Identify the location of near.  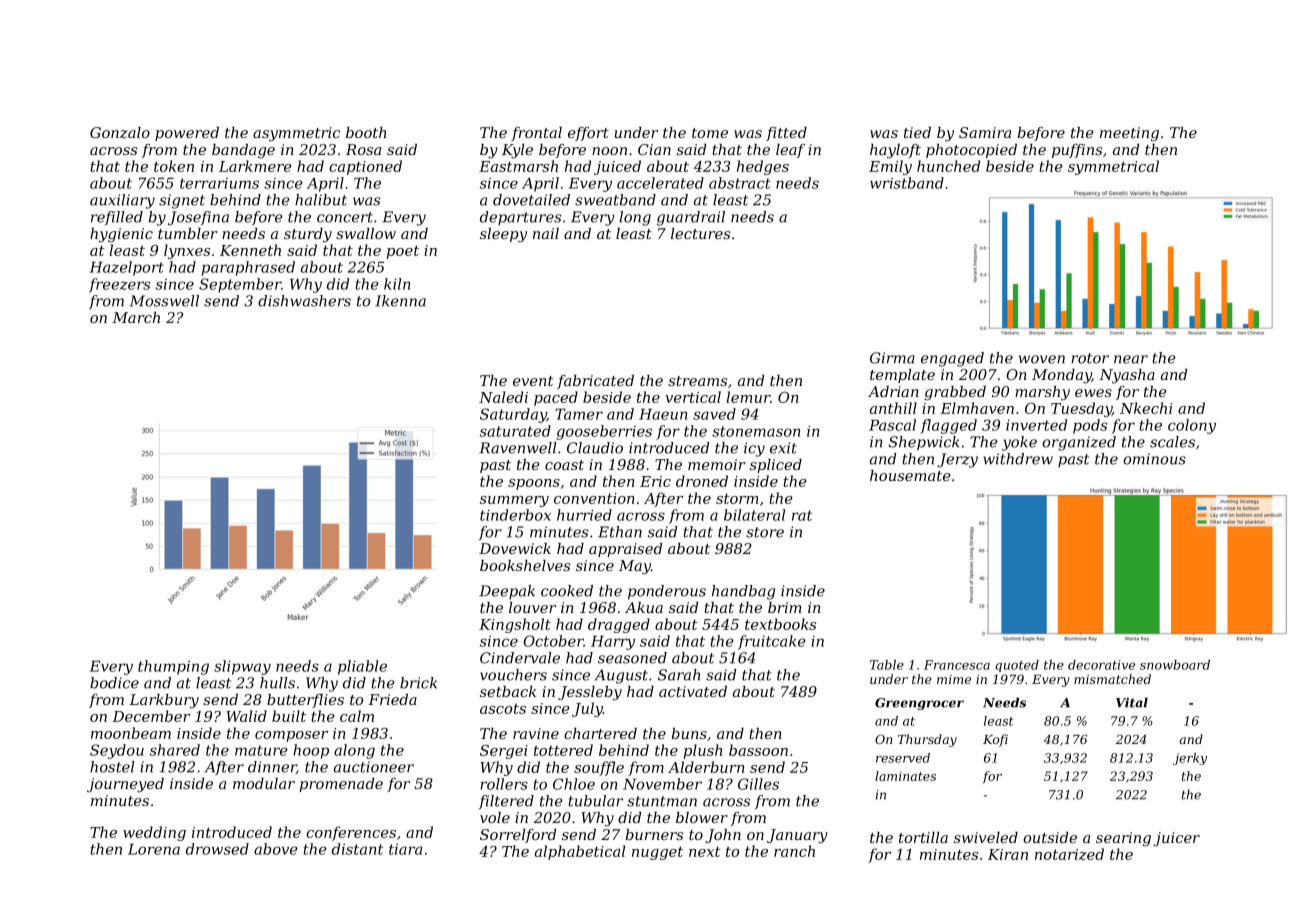
(1131, 359).
